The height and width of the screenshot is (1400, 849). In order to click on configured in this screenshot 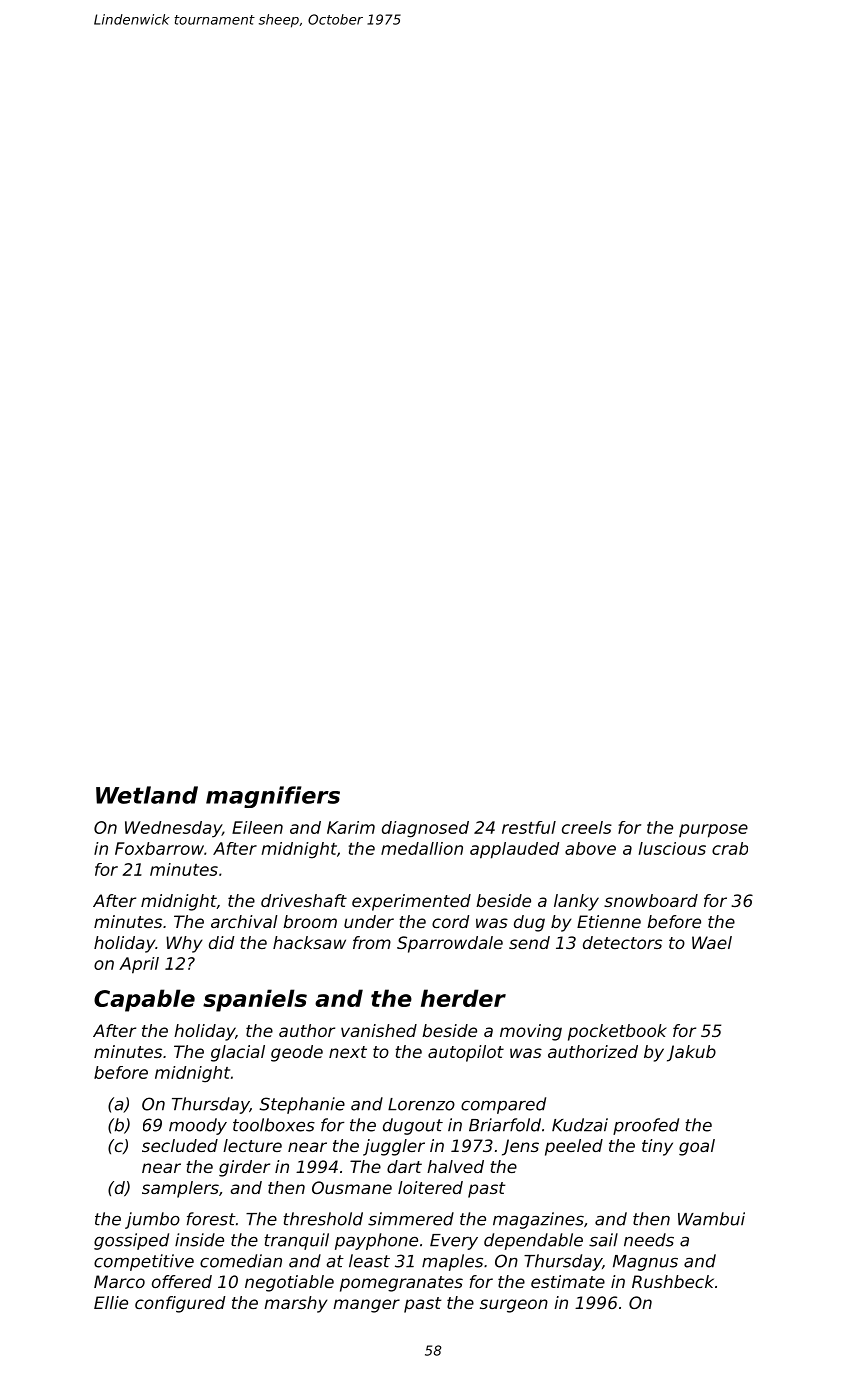, I will do `click(180, 1304)`.
